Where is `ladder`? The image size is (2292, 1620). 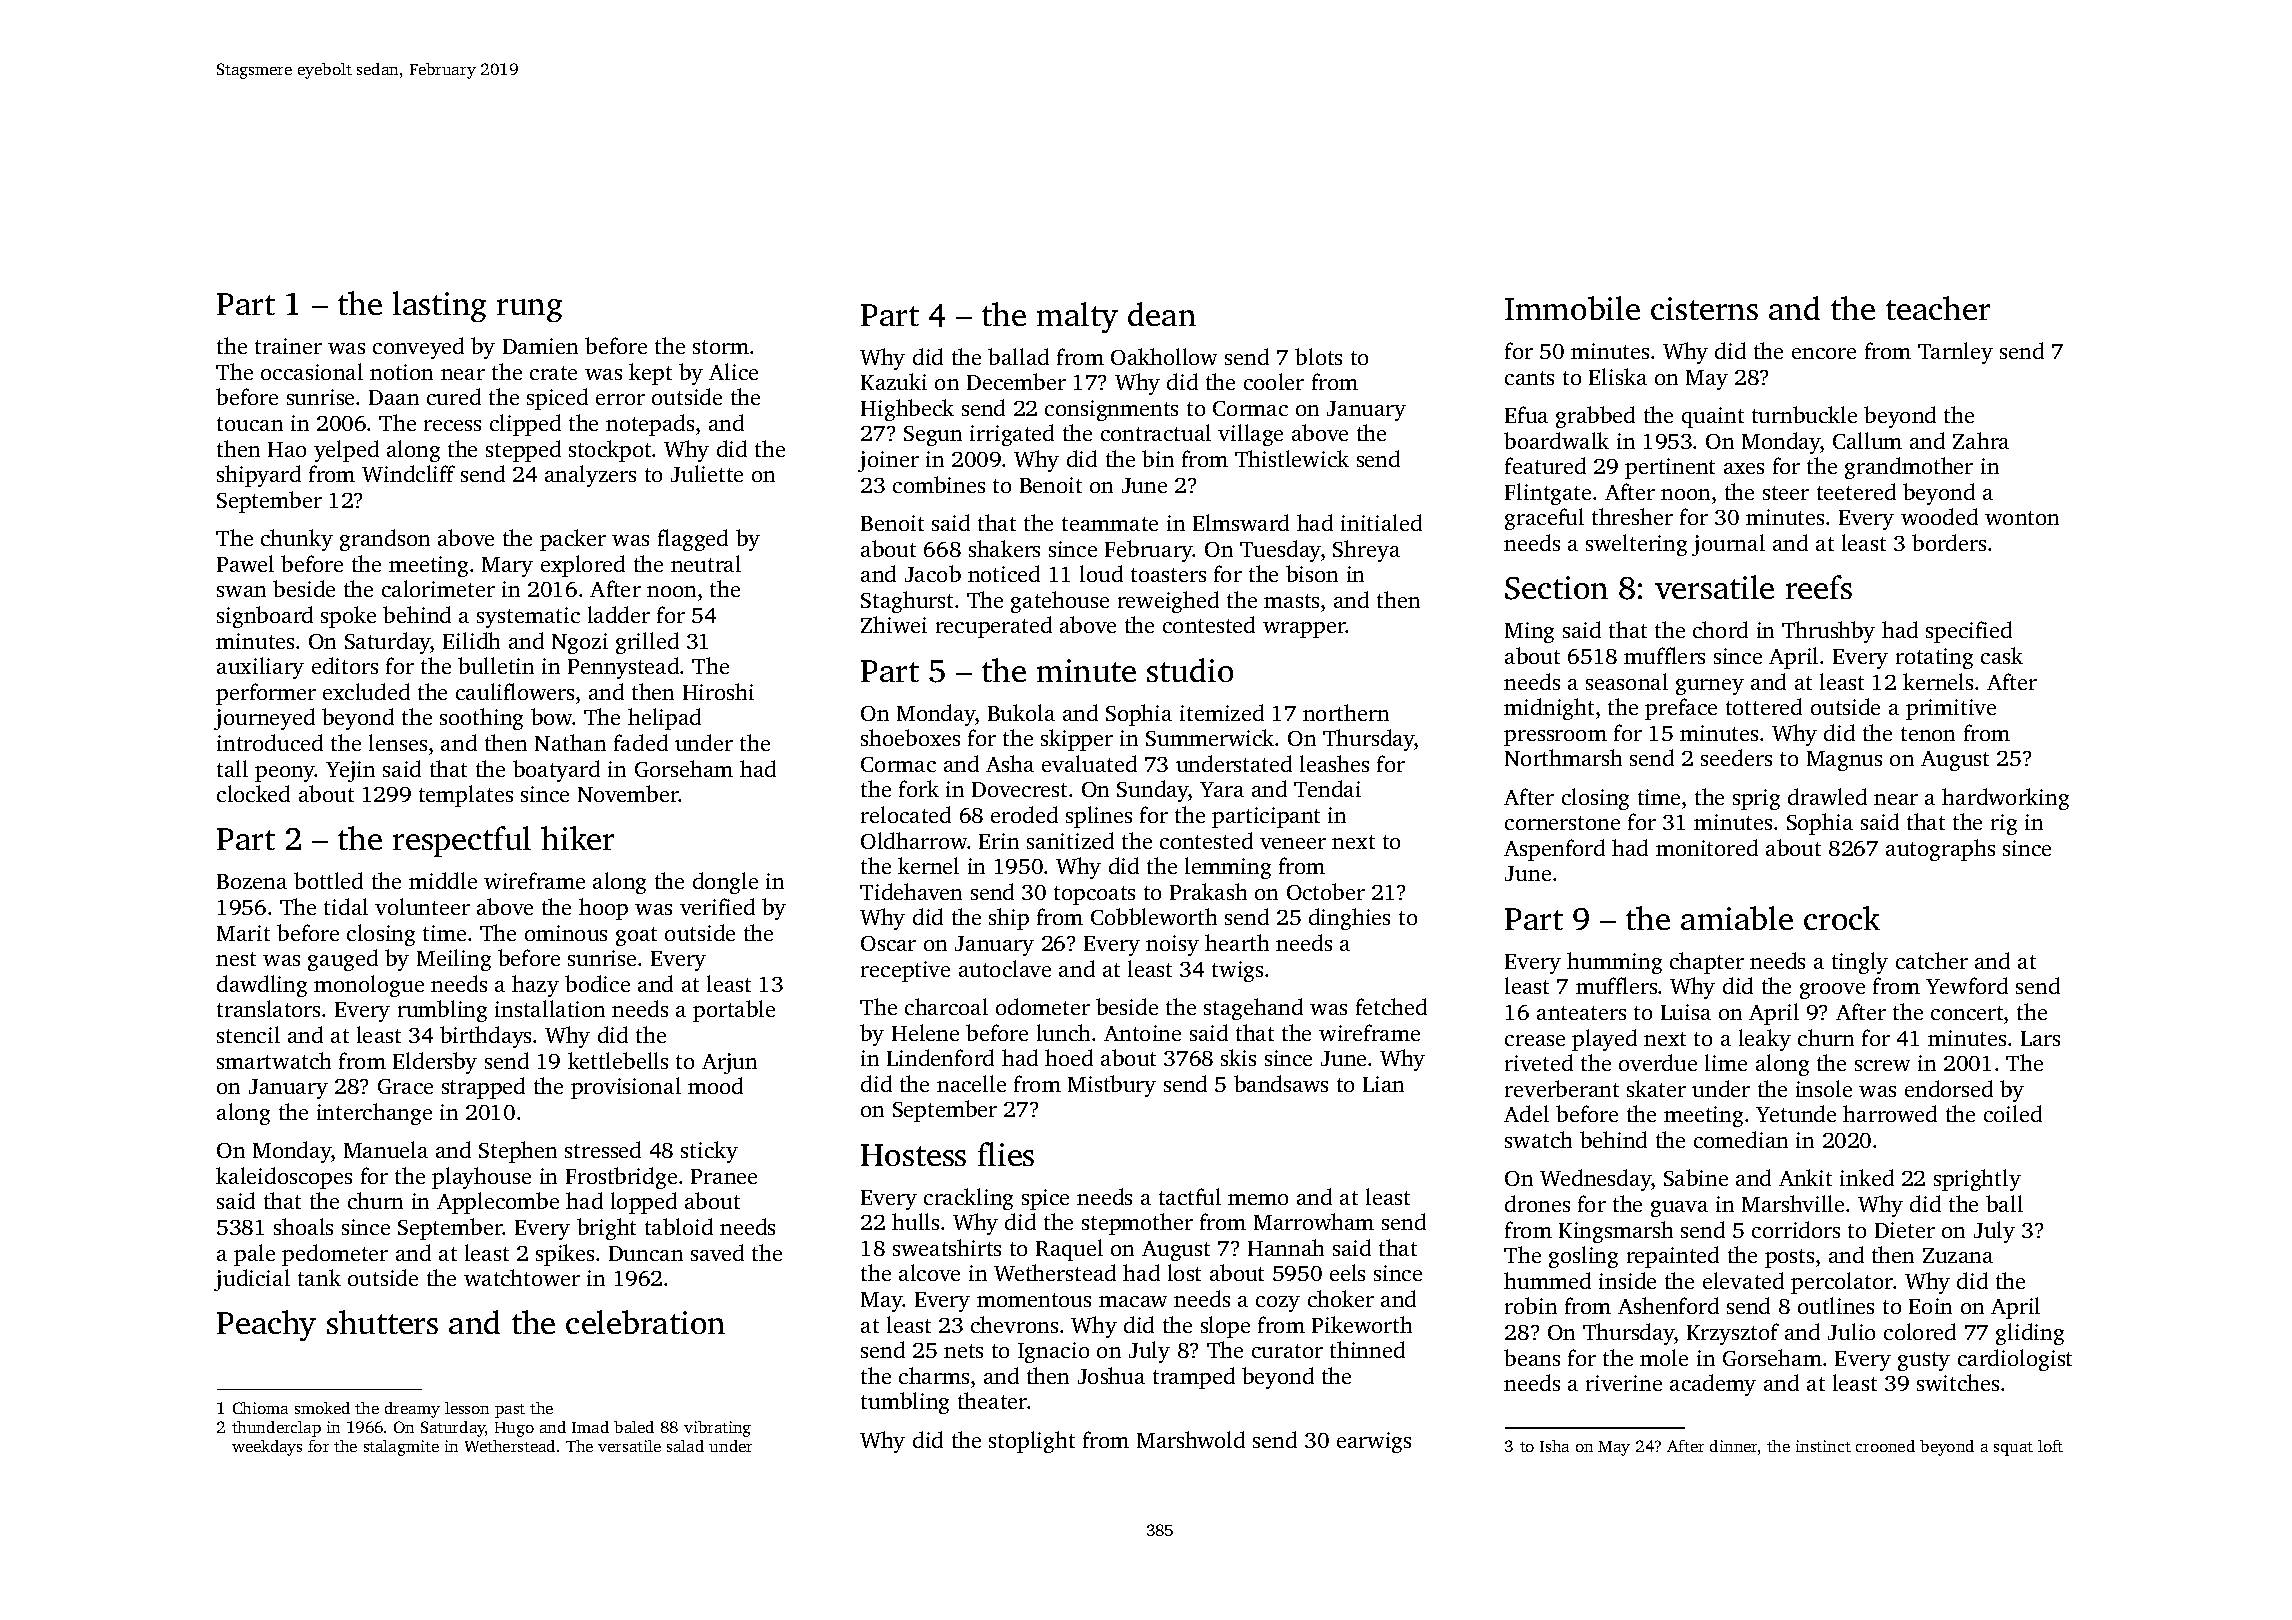
ladder is located at coordinates (619, 614).
